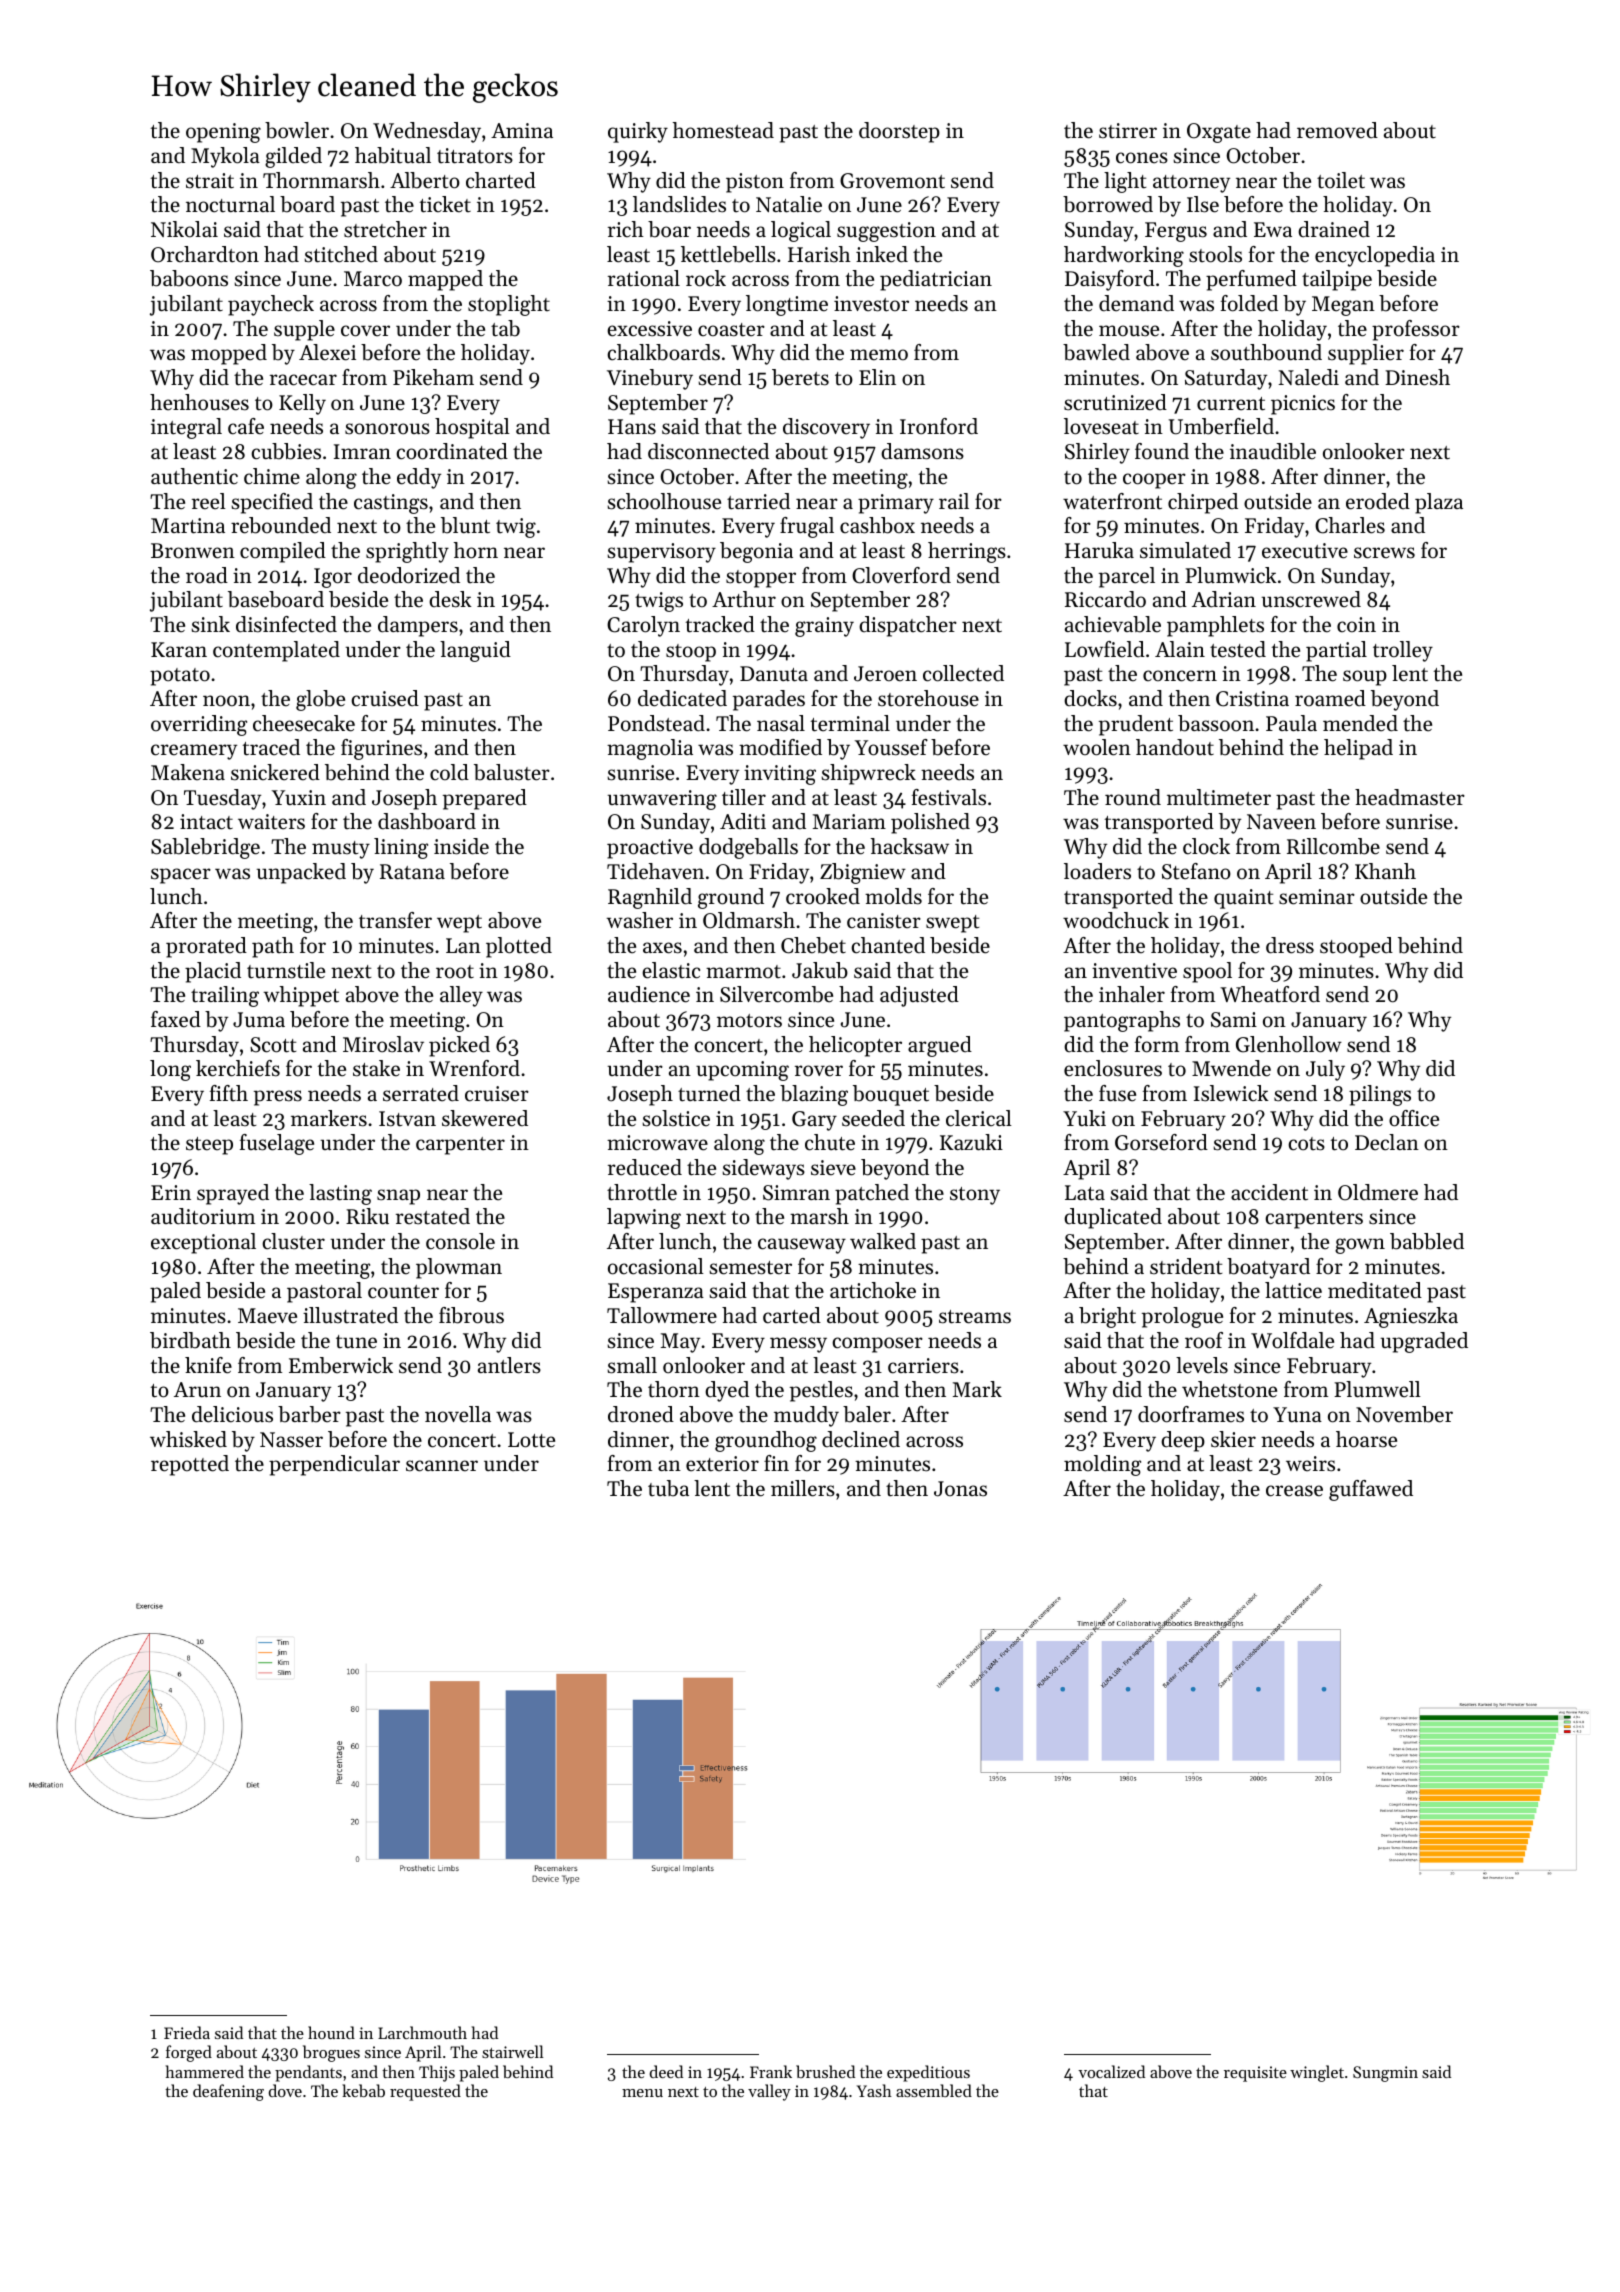 This screenshot has width=1620, height=2292. I want to click on prepared, so click(485, 799).
